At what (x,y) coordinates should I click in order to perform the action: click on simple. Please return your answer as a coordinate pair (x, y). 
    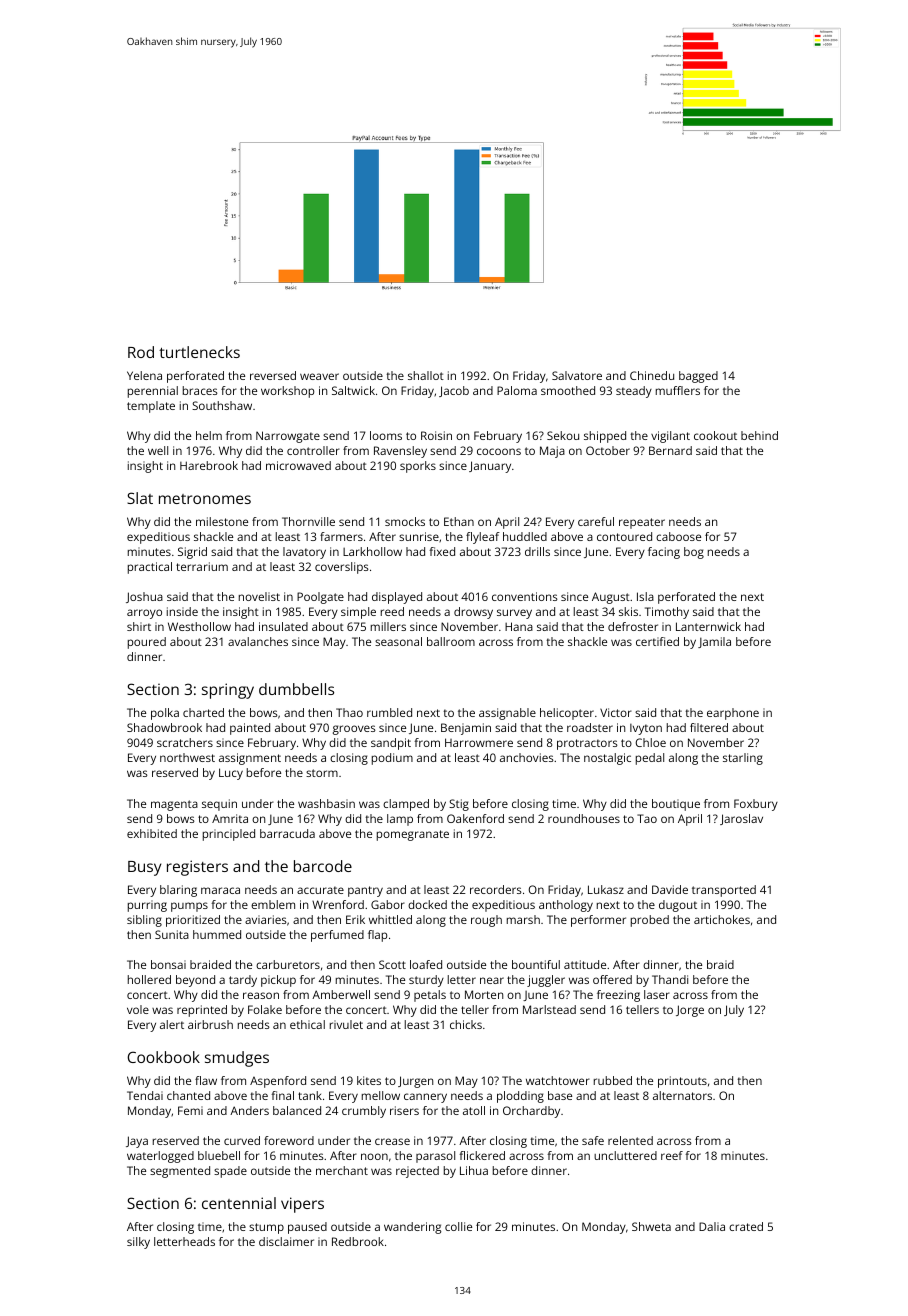
    Looking at the image, I should click on (358, 613).
